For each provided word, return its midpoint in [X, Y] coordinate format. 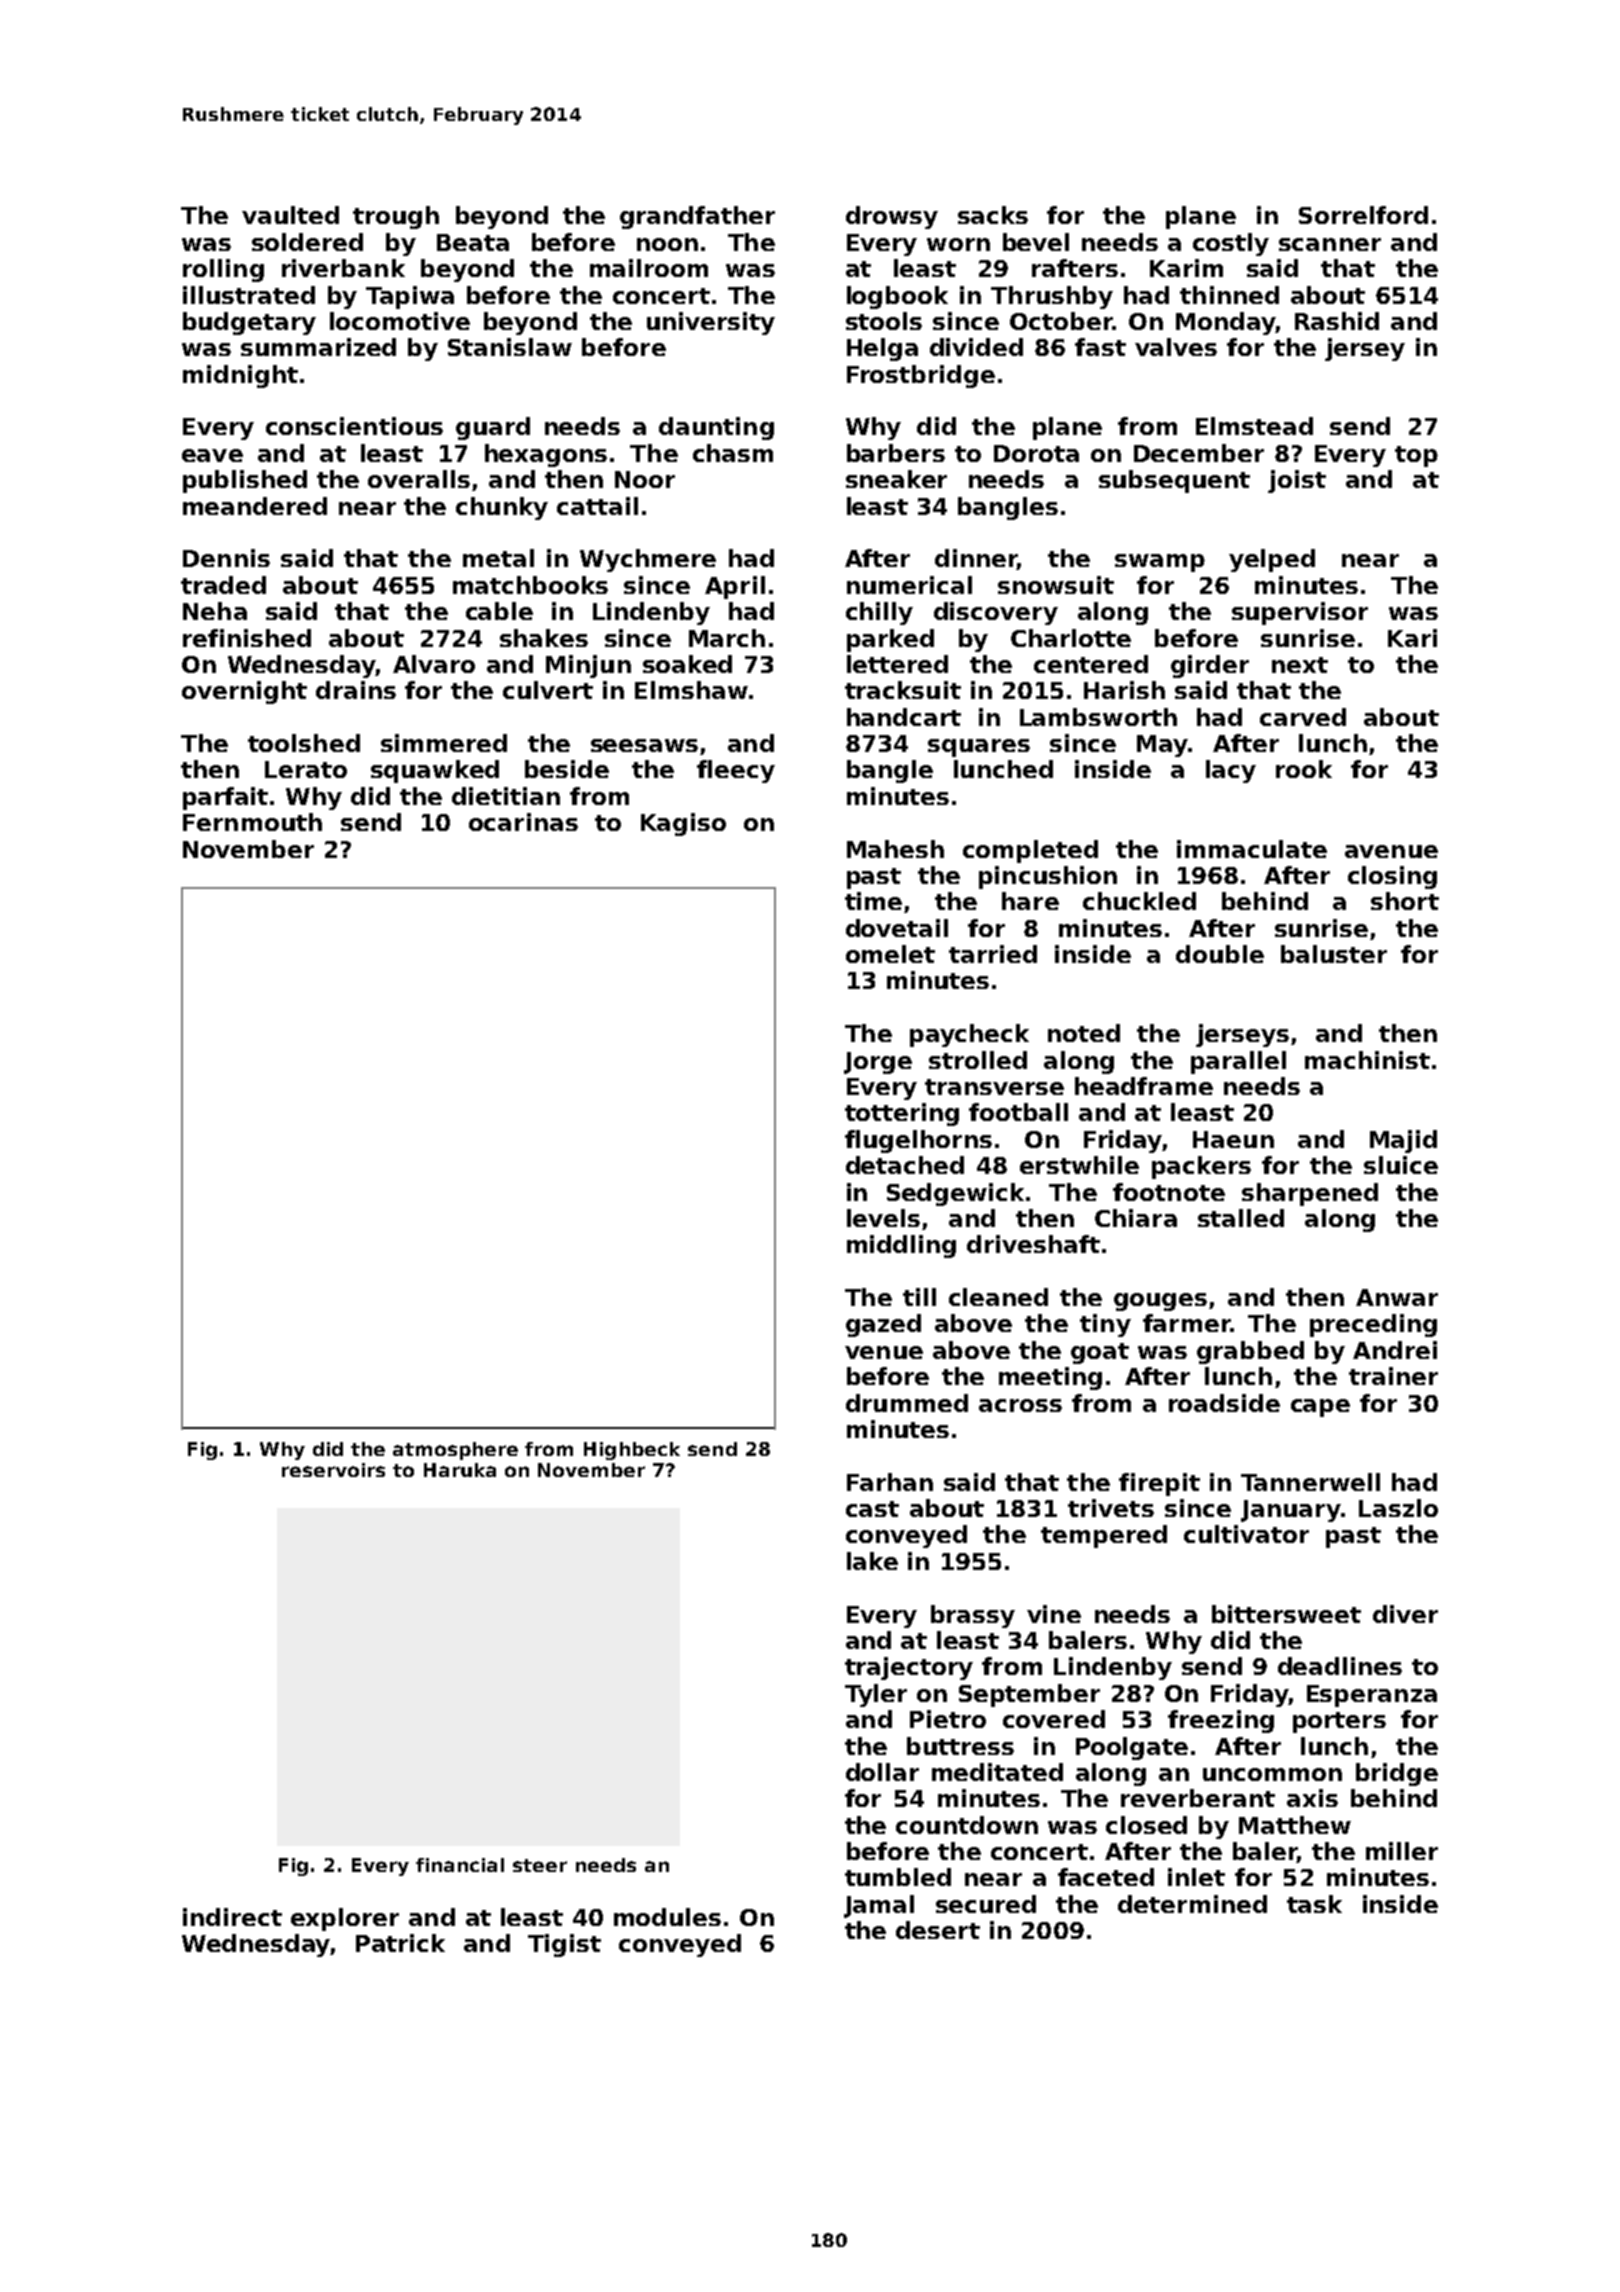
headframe [1144, 1086]
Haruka [460, 1470]
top [1416, 456]
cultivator [1246, 1534]
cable [499, 611]
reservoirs [333, 1470]
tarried [993, 954]
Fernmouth [252, 822]
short [1405, 901]
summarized [318, 347]
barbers [896, 453]
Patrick [400, 1943]
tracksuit [903, 690]
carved [1303, 717]
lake [872, 1561]
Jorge [878, 1063]
